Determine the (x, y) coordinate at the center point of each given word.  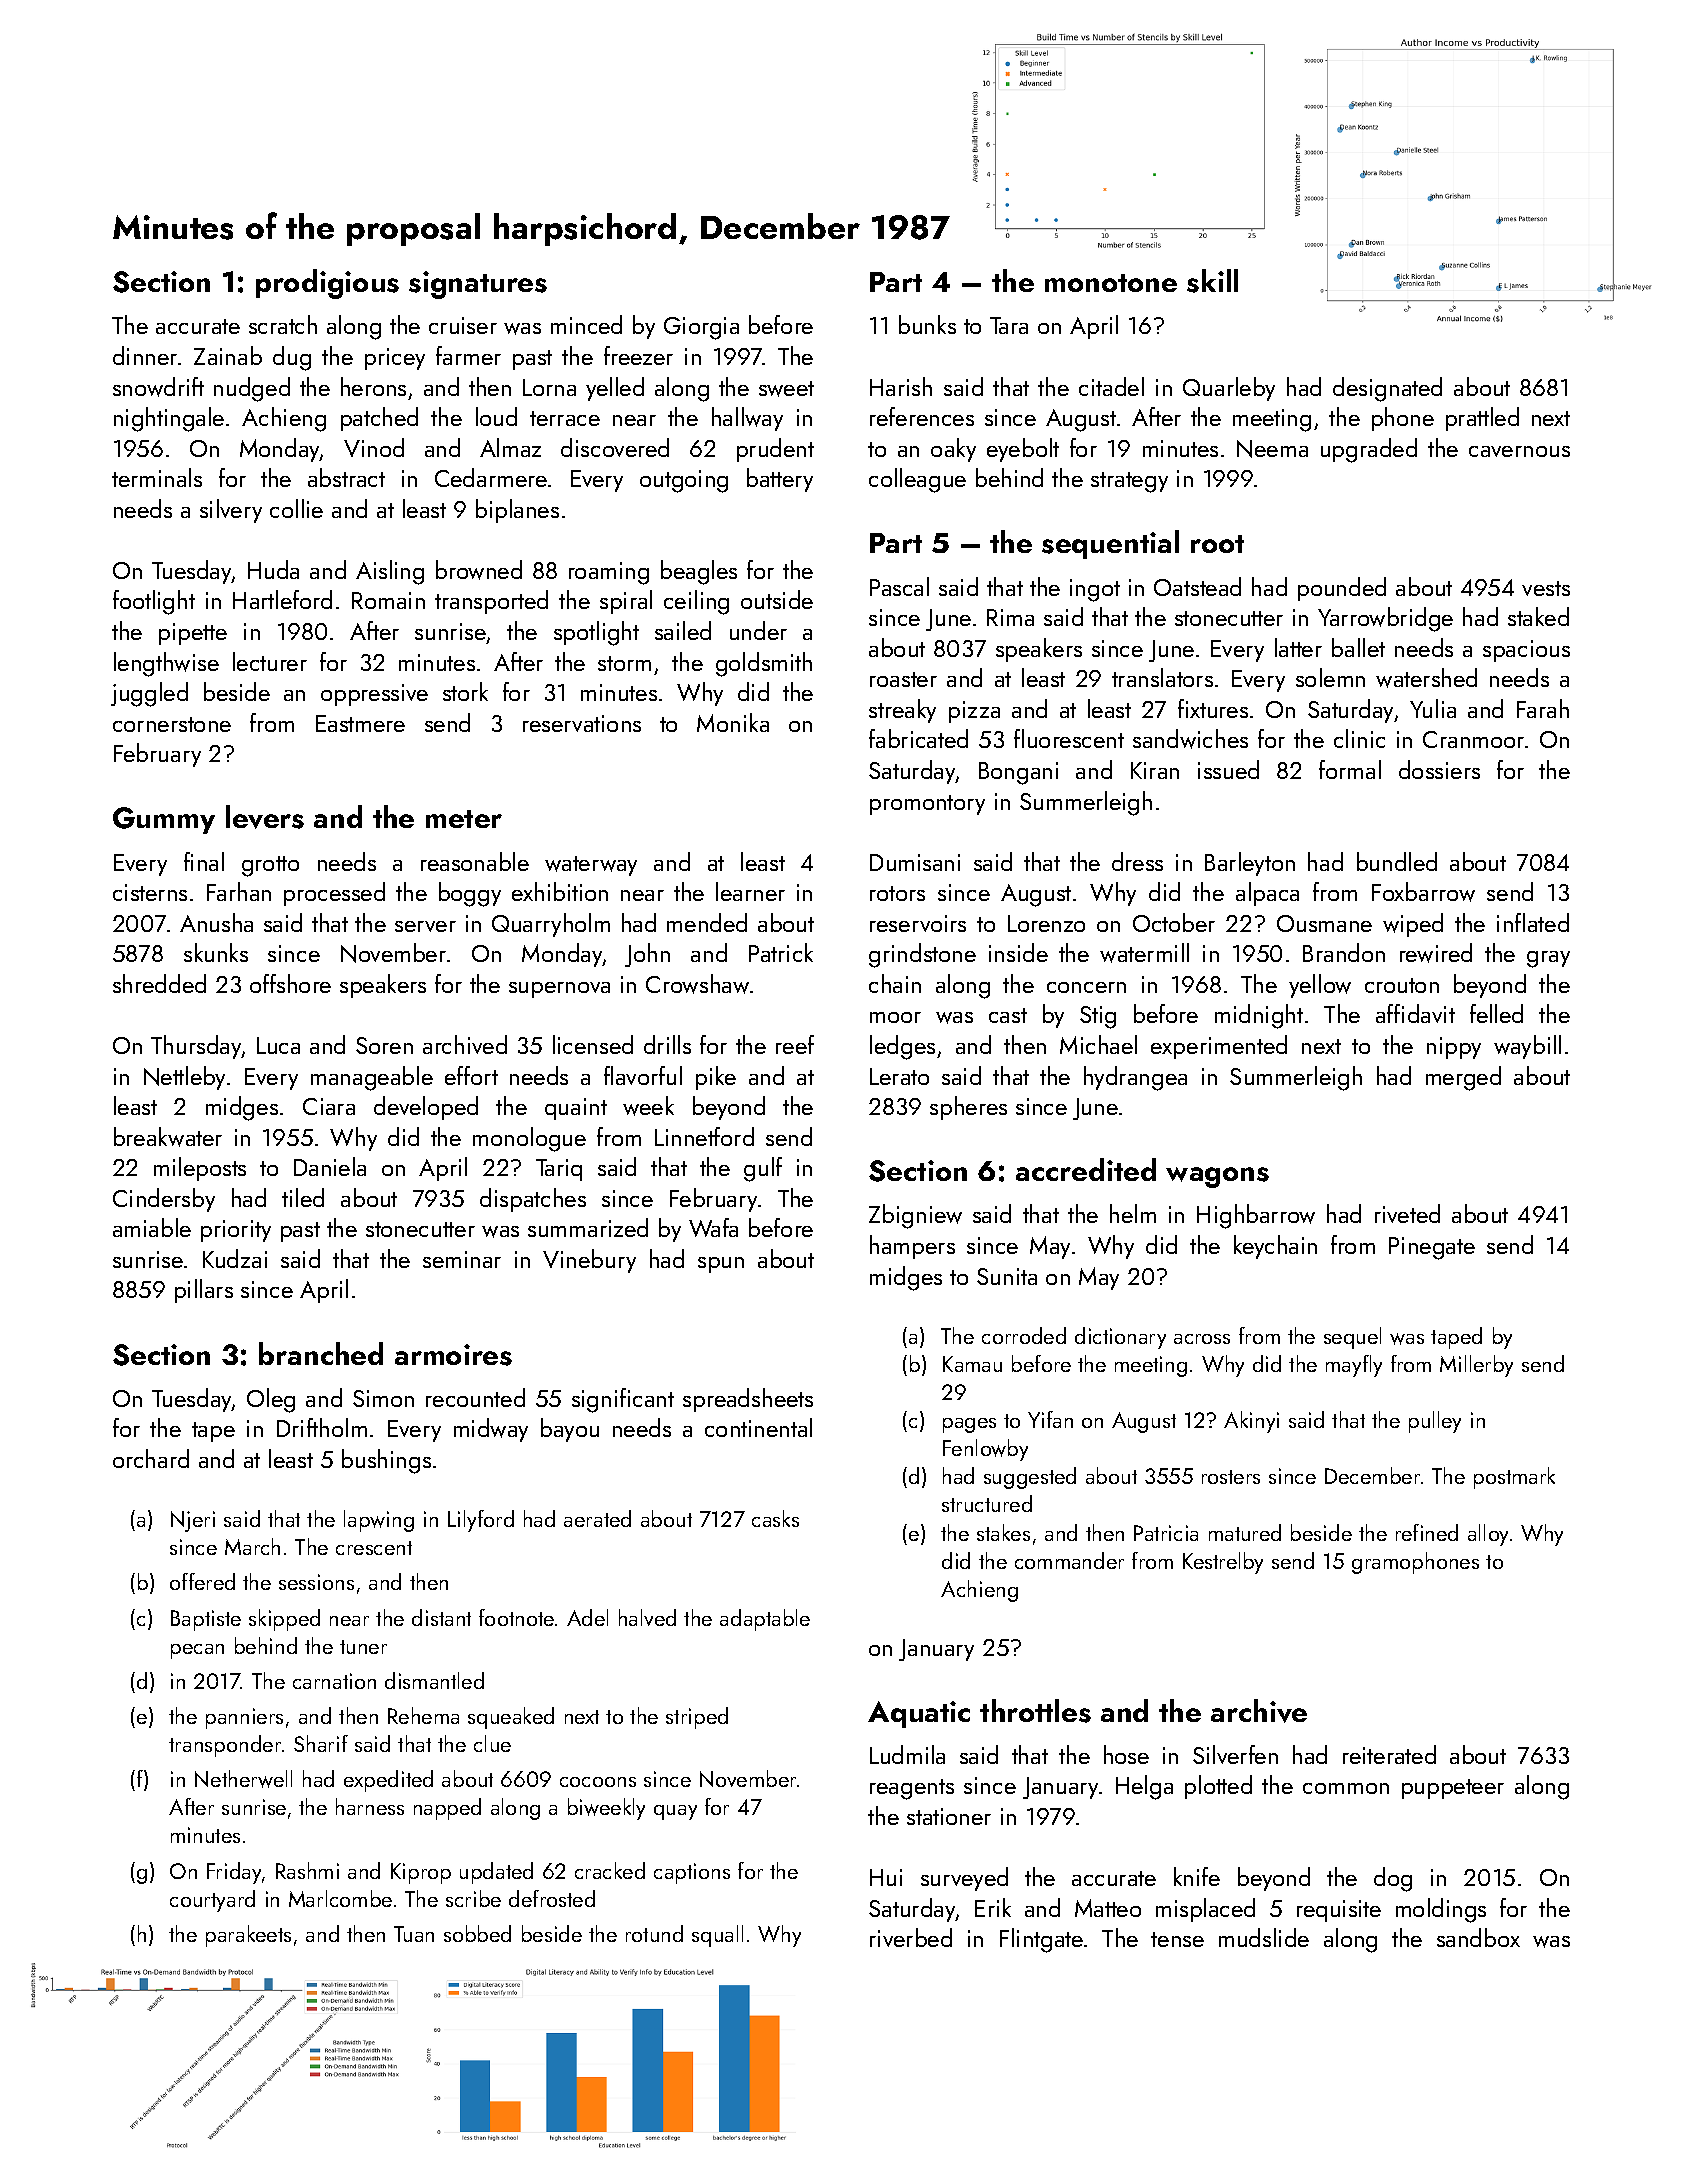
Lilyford (481, 1521)
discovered (615, 447)
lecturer (270, 661)
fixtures (1213, 708)
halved (647, 1617)
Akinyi (1251, 1422)
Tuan (414, 1934)
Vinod (374, 447)
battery (780, 480)
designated (1387, 389)
